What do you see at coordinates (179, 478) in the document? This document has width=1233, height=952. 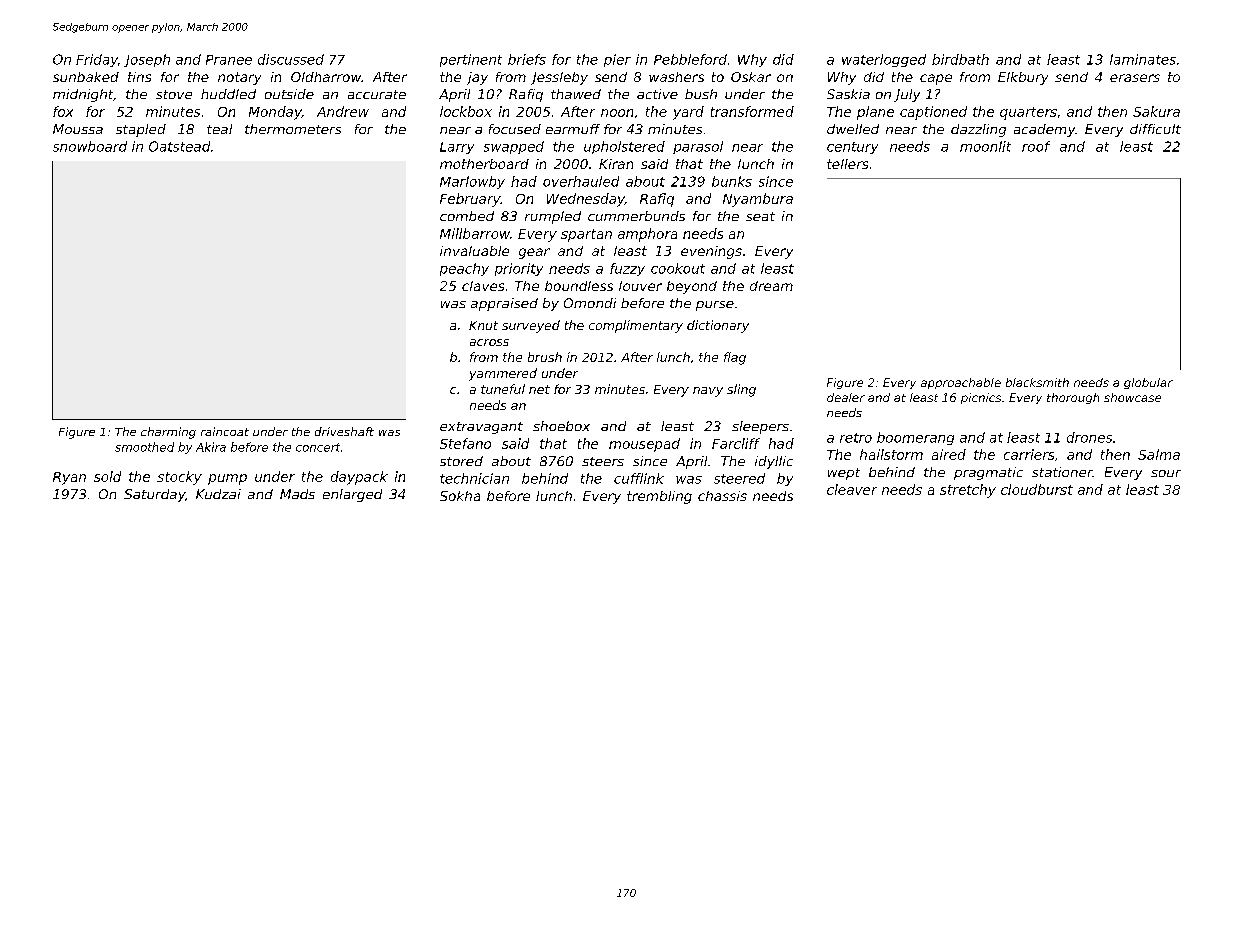 I see `stocky` at bounding box center [179, 478].
